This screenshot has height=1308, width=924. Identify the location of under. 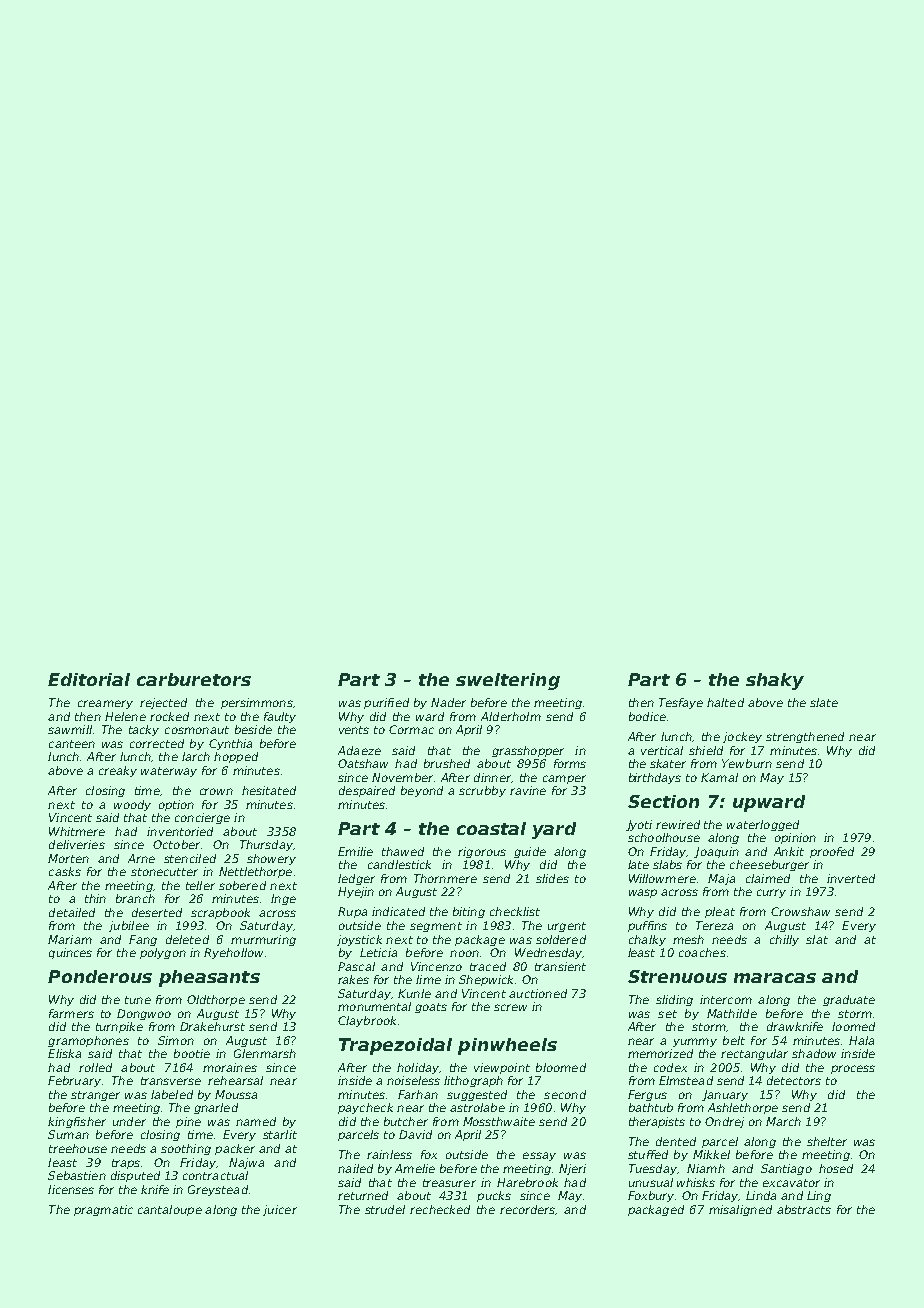
(129, 1121).
